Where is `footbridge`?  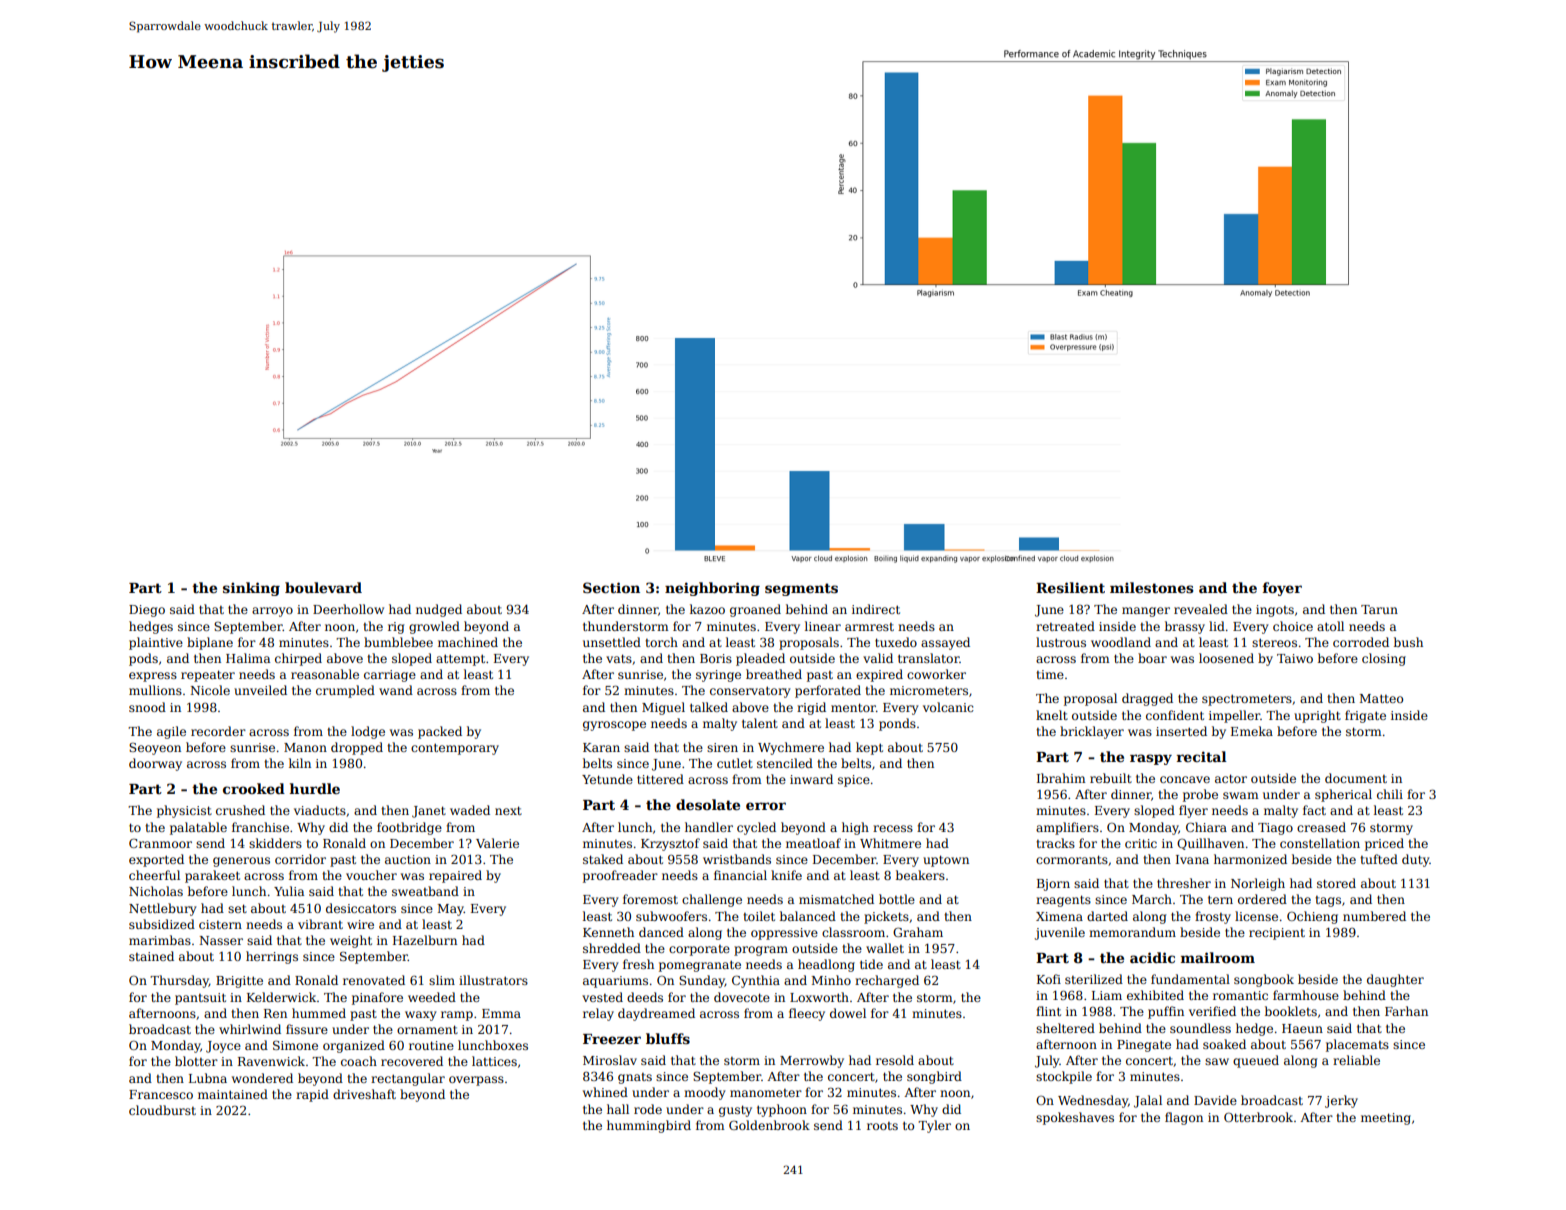 footbridge is located at coordinates (409, 828).
